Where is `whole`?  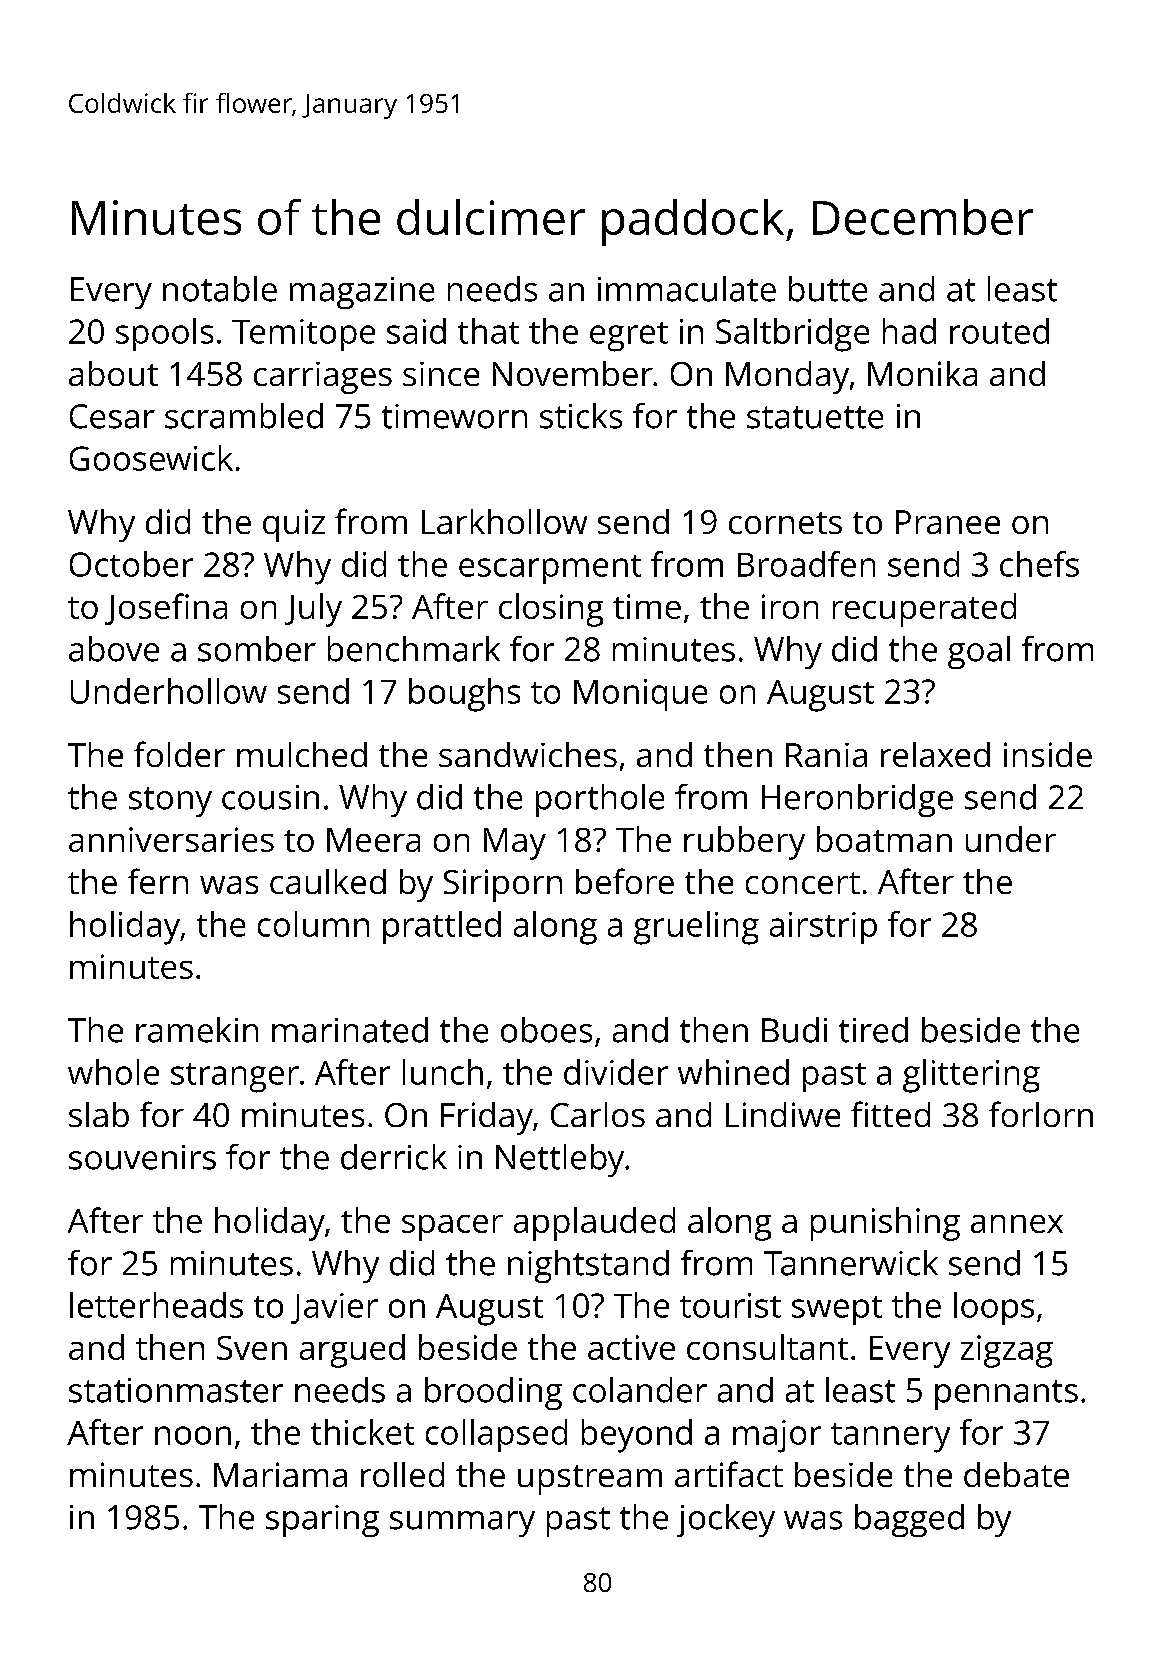 whole is located at coordinates (113, 1072).
